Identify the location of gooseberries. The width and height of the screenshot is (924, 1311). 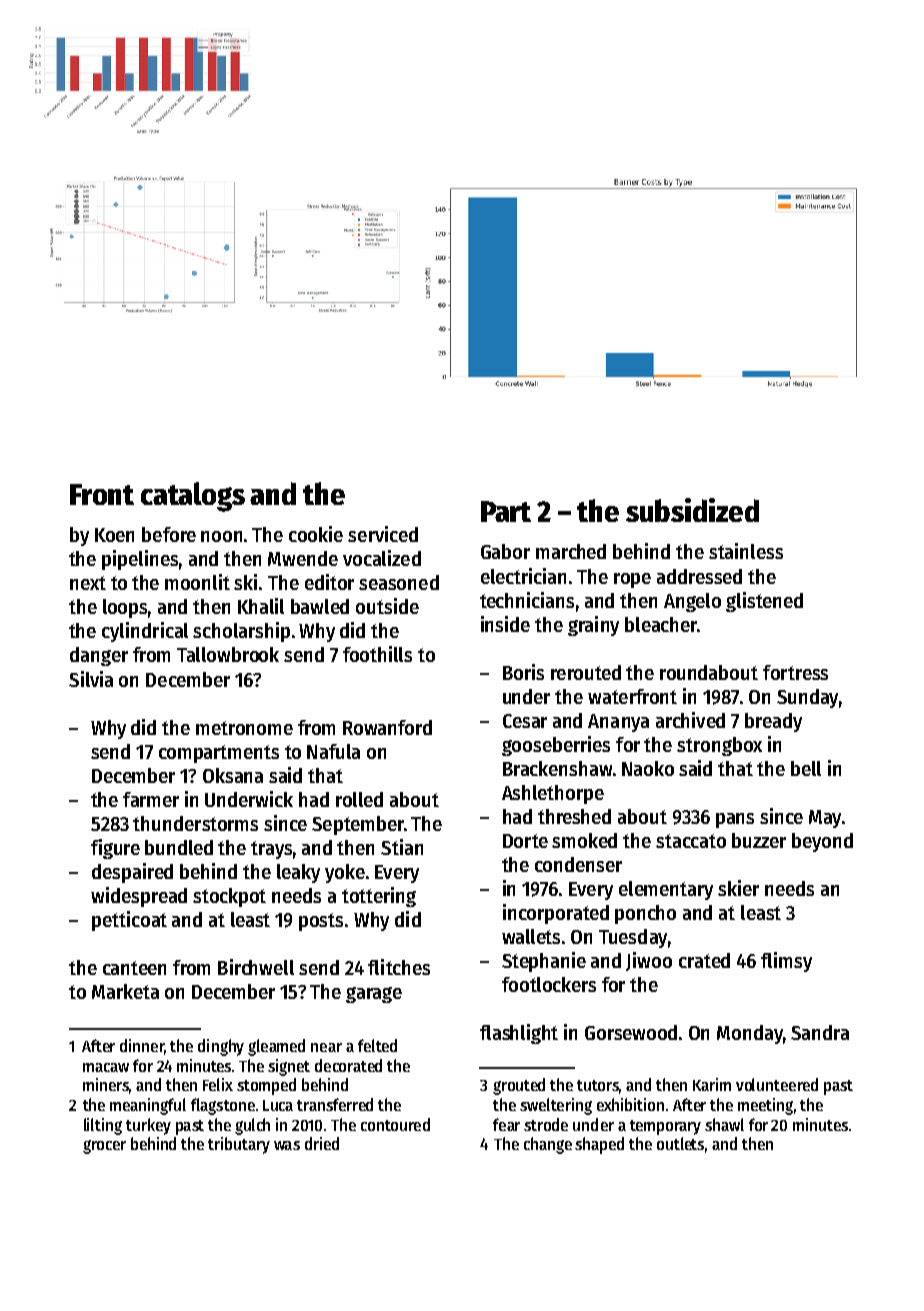
(556, 746).
